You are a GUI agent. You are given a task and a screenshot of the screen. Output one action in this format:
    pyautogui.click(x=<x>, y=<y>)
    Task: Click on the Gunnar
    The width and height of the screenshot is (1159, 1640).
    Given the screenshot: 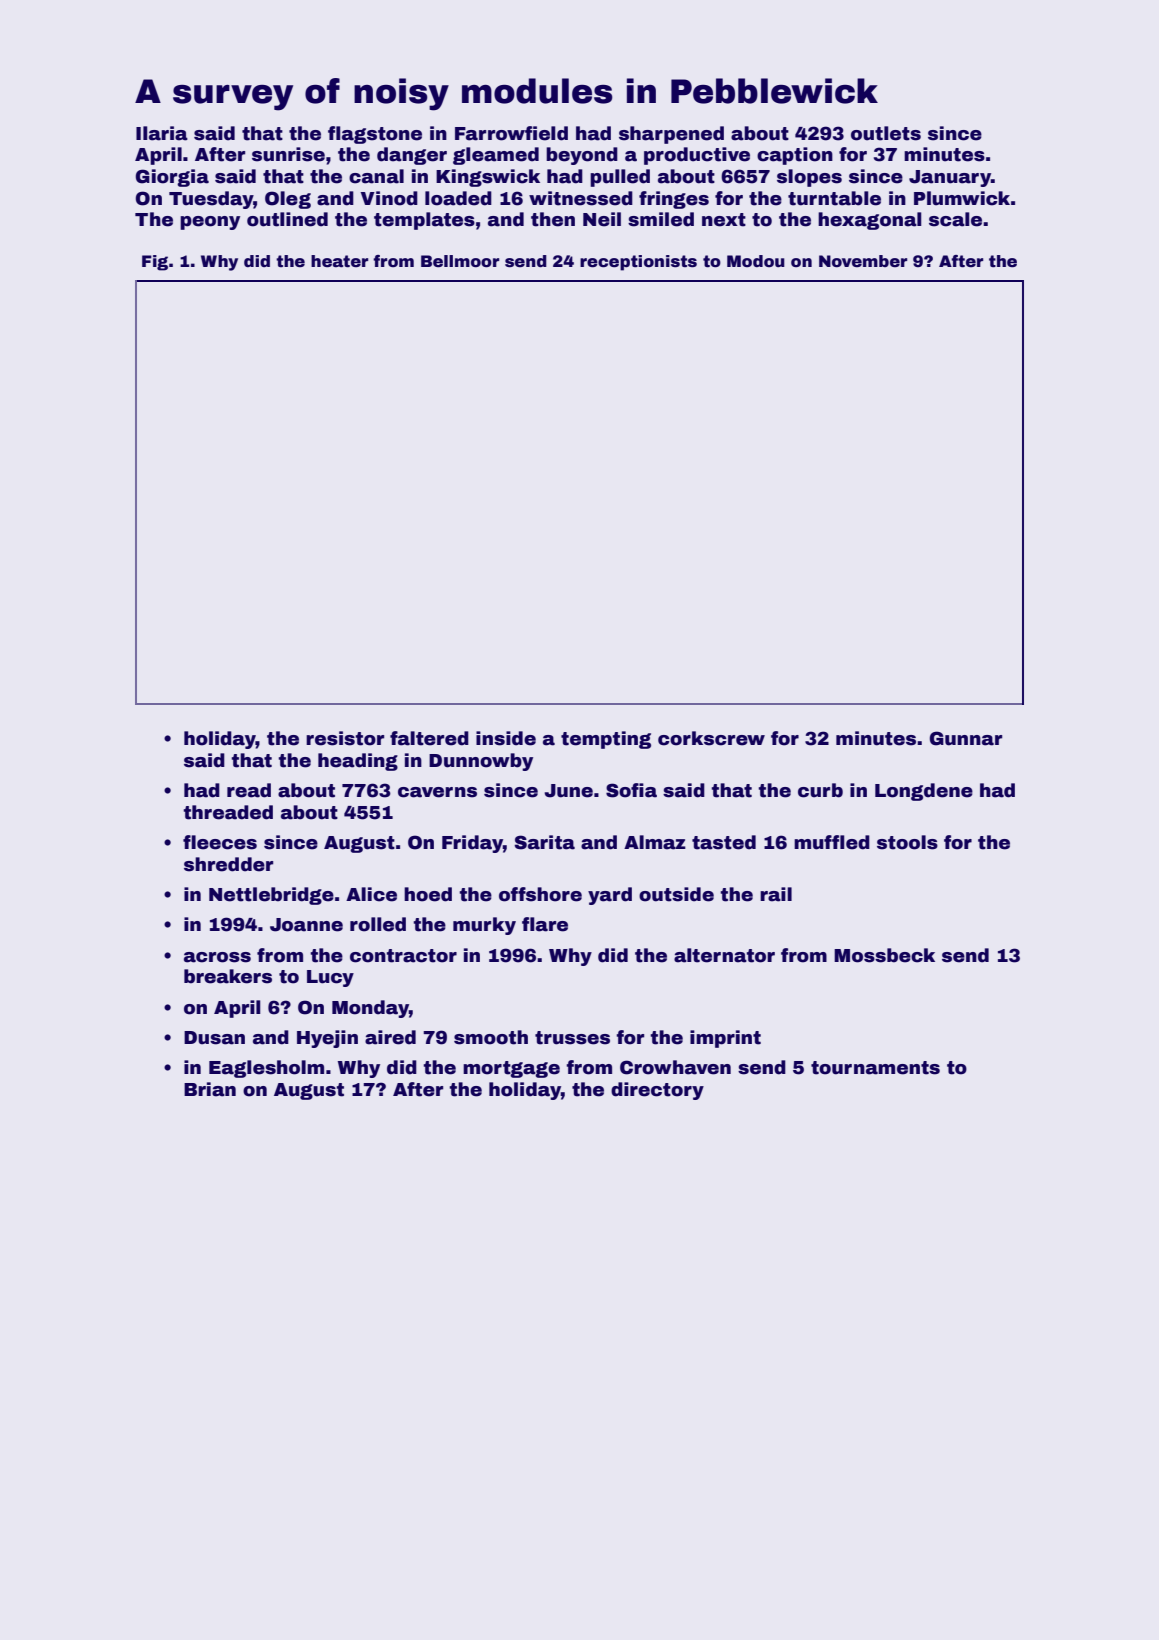 What is the action you would take?
    pyautogui.click(x=965, y=738)
